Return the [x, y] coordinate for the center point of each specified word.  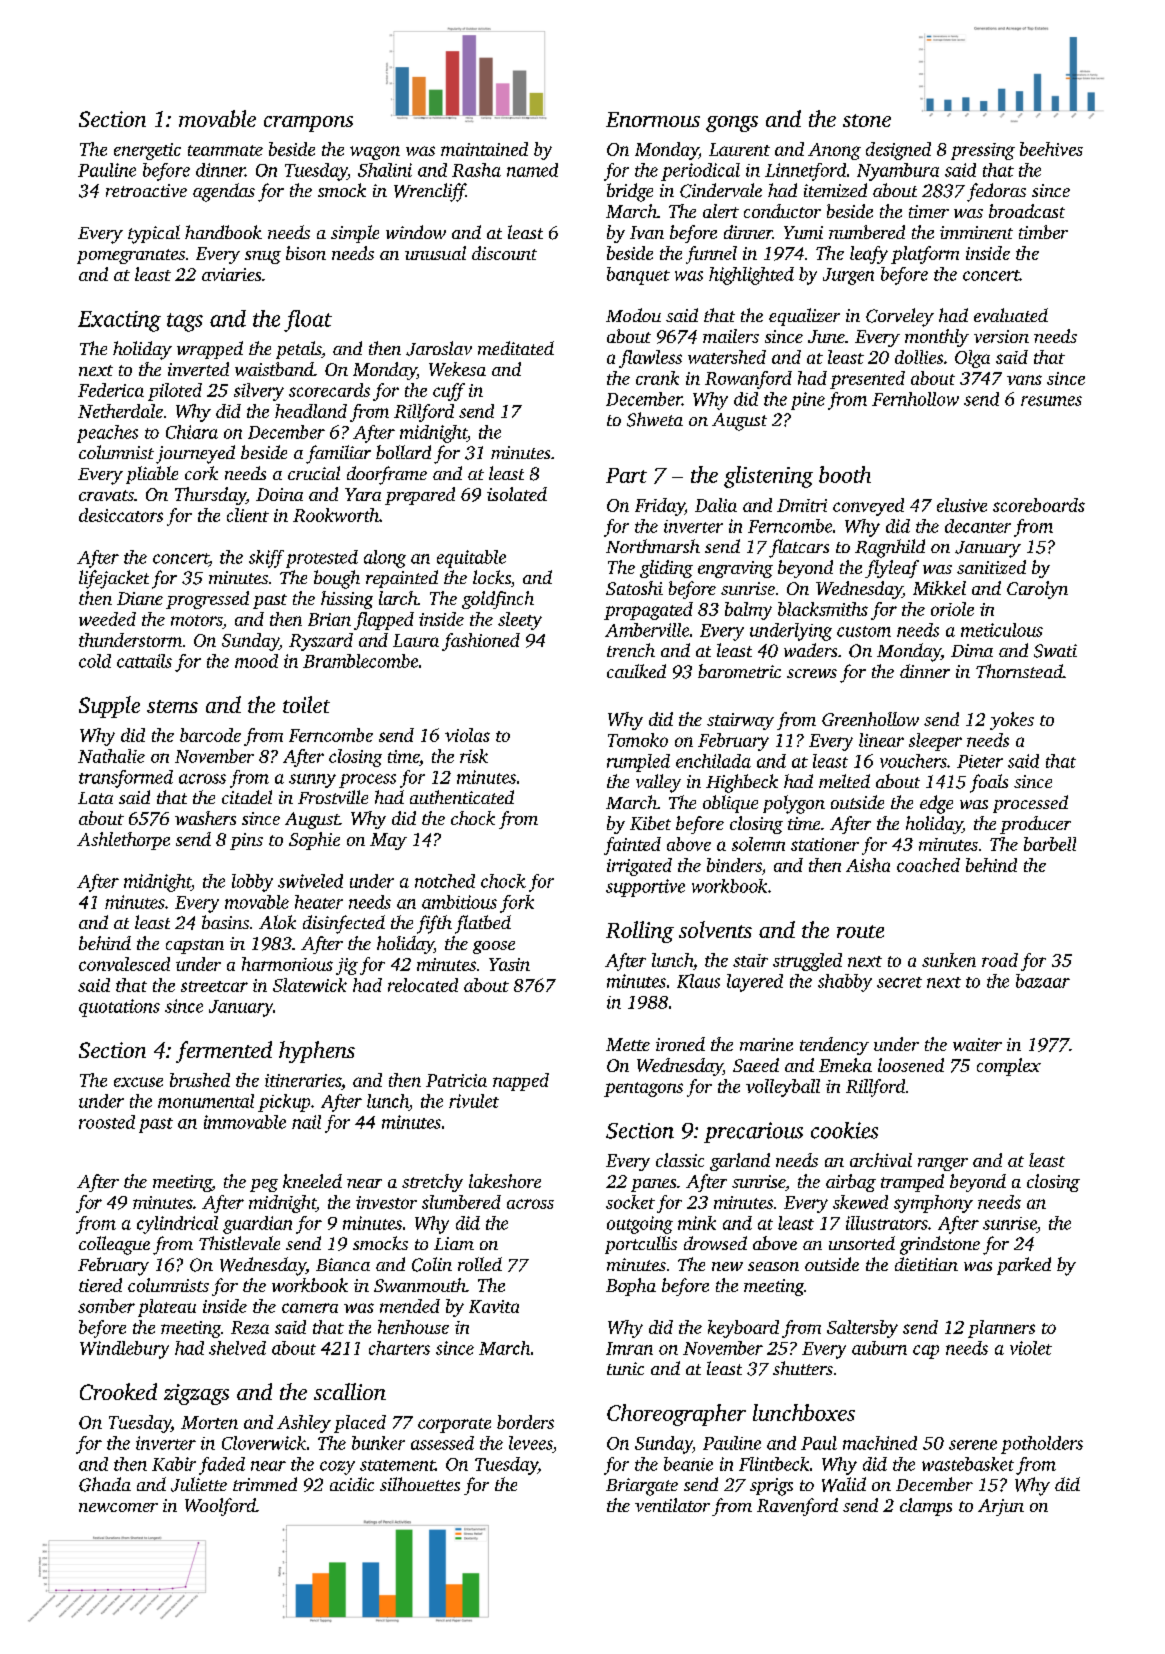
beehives [1051, 149]
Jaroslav [439, 348]
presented [867, 380]
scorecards [329, 390]
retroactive [146, 190]
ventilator [672, 1505]
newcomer [118, 1507]
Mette [628, 1044]
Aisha [868, 865]
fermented [224, 1052]
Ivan [647, 232]
